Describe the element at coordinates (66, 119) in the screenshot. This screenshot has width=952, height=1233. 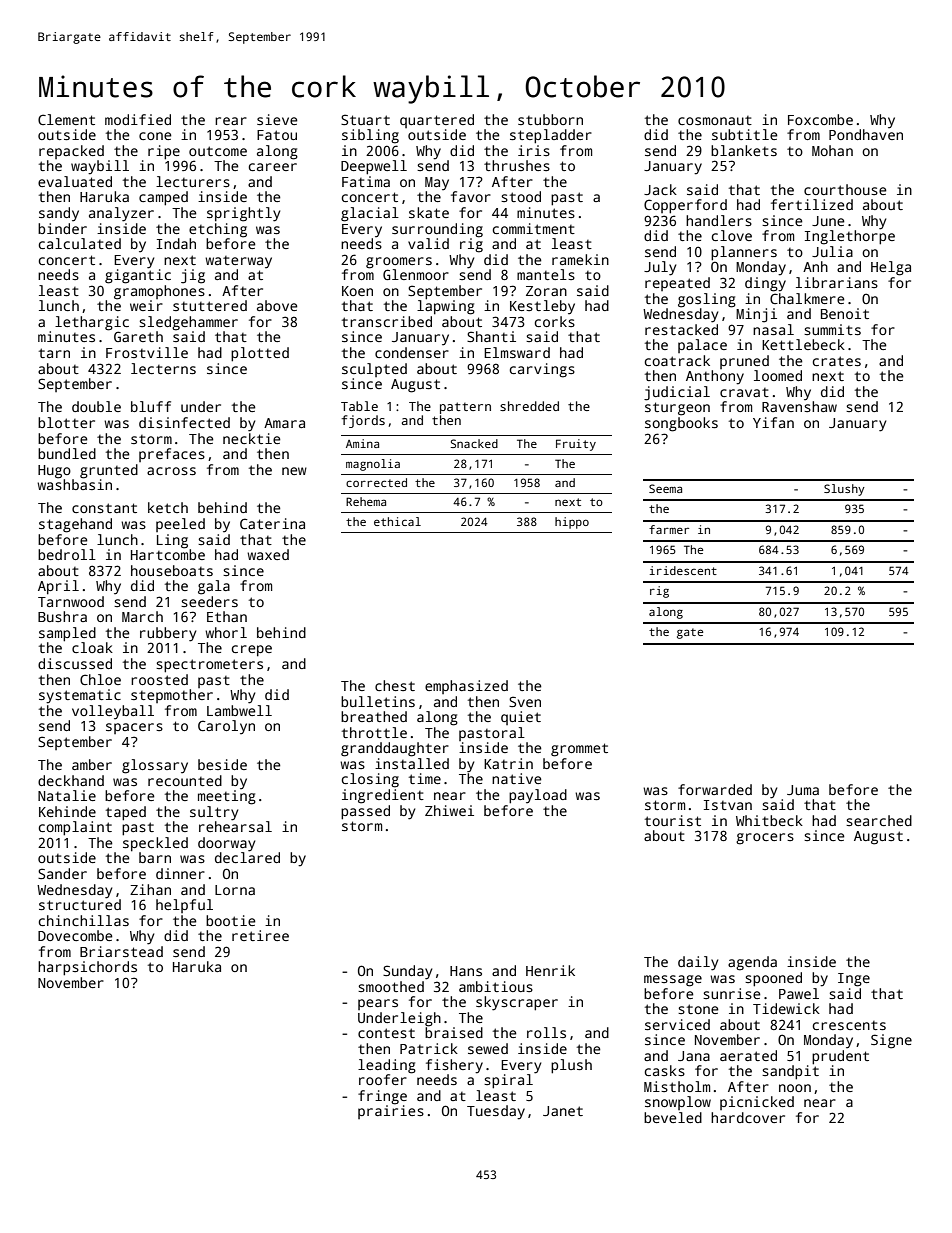
I see `Clement` at that location.
